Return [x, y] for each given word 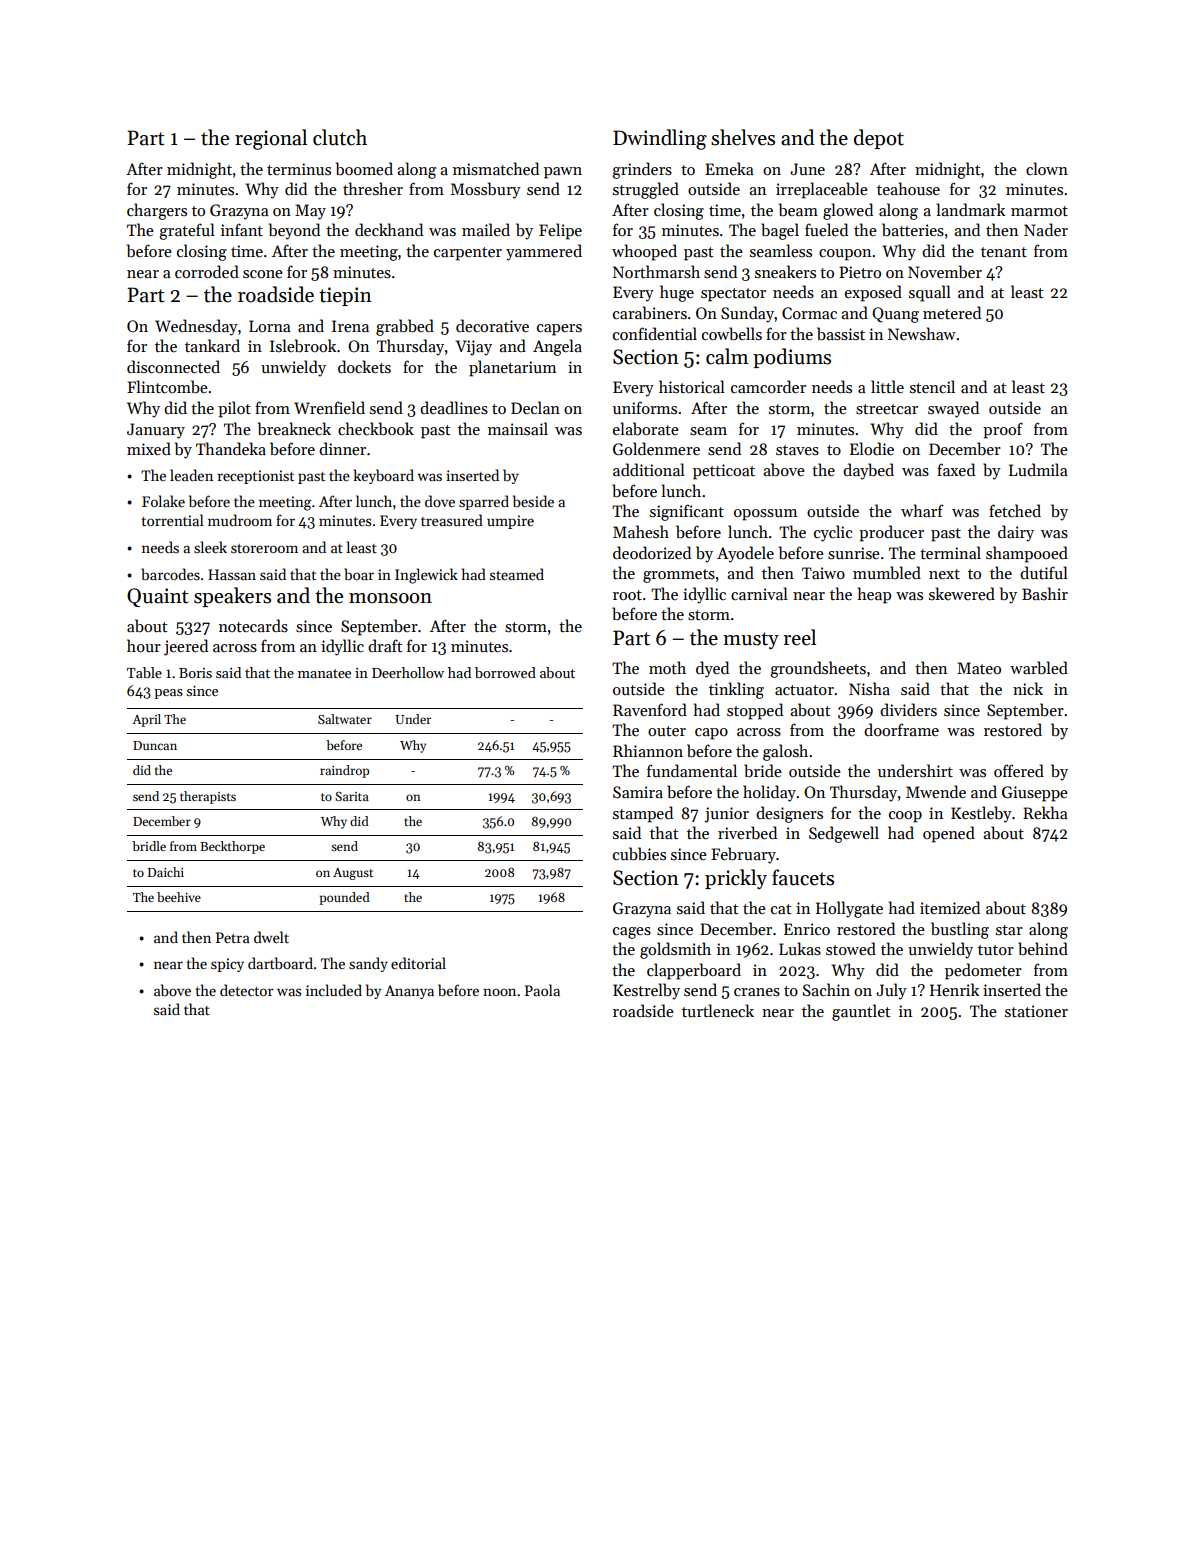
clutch [340, 137]
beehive [179, 897]
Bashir [1045, 593]
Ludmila [1038, 469]
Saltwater [345, 719]
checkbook [376, 429]
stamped [643, 814]
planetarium [512, 368]
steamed [517, 574]
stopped [755, 711]
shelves [743, 137]
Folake [163, 501]
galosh [785, 752]
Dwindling [660, 139]
